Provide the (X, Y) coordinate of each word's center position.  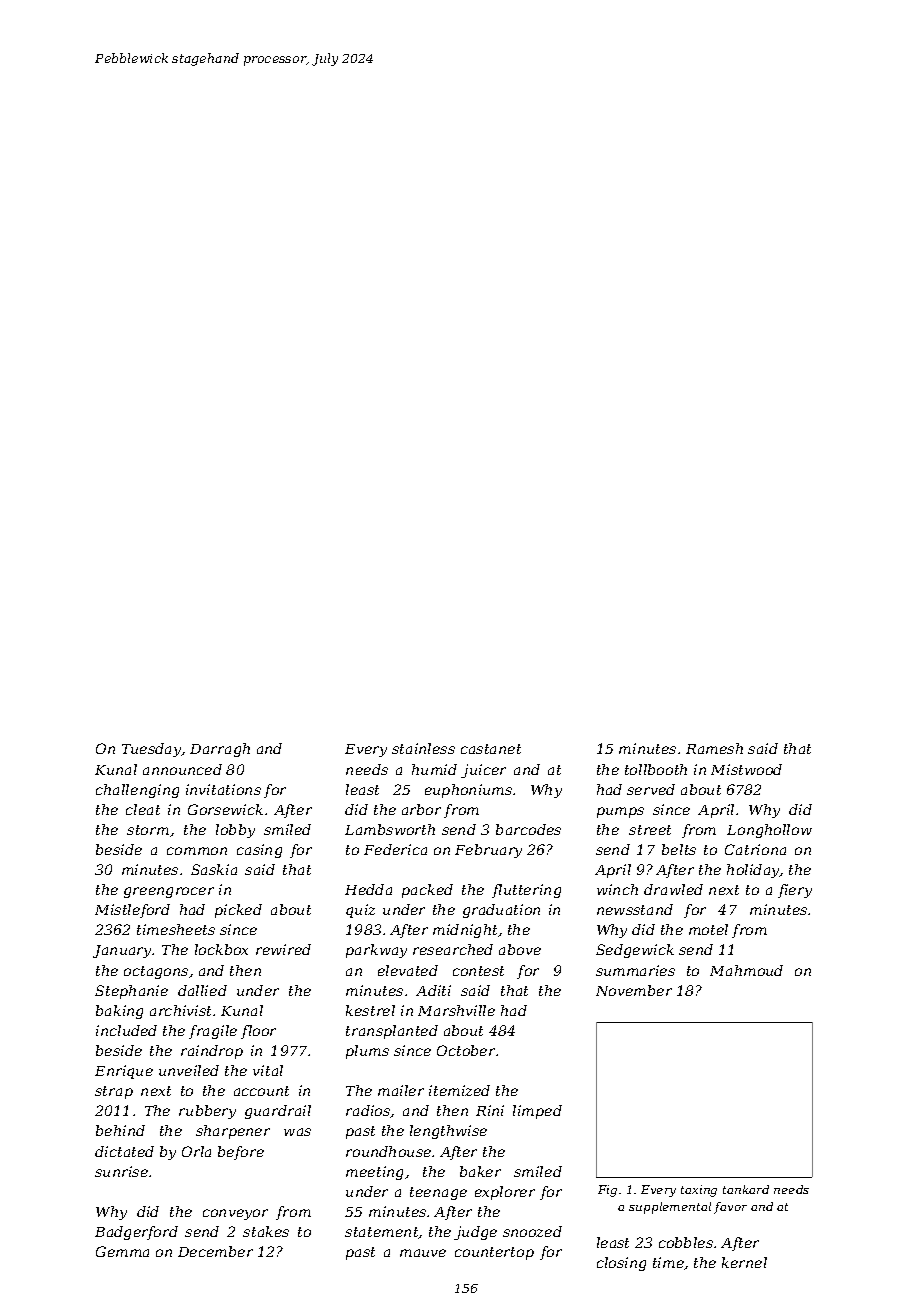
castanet (491, 749)
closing (621, 1264)
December (215, 1251)
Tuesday (152, 750)
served (651, 789)
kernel (744, 1262)
